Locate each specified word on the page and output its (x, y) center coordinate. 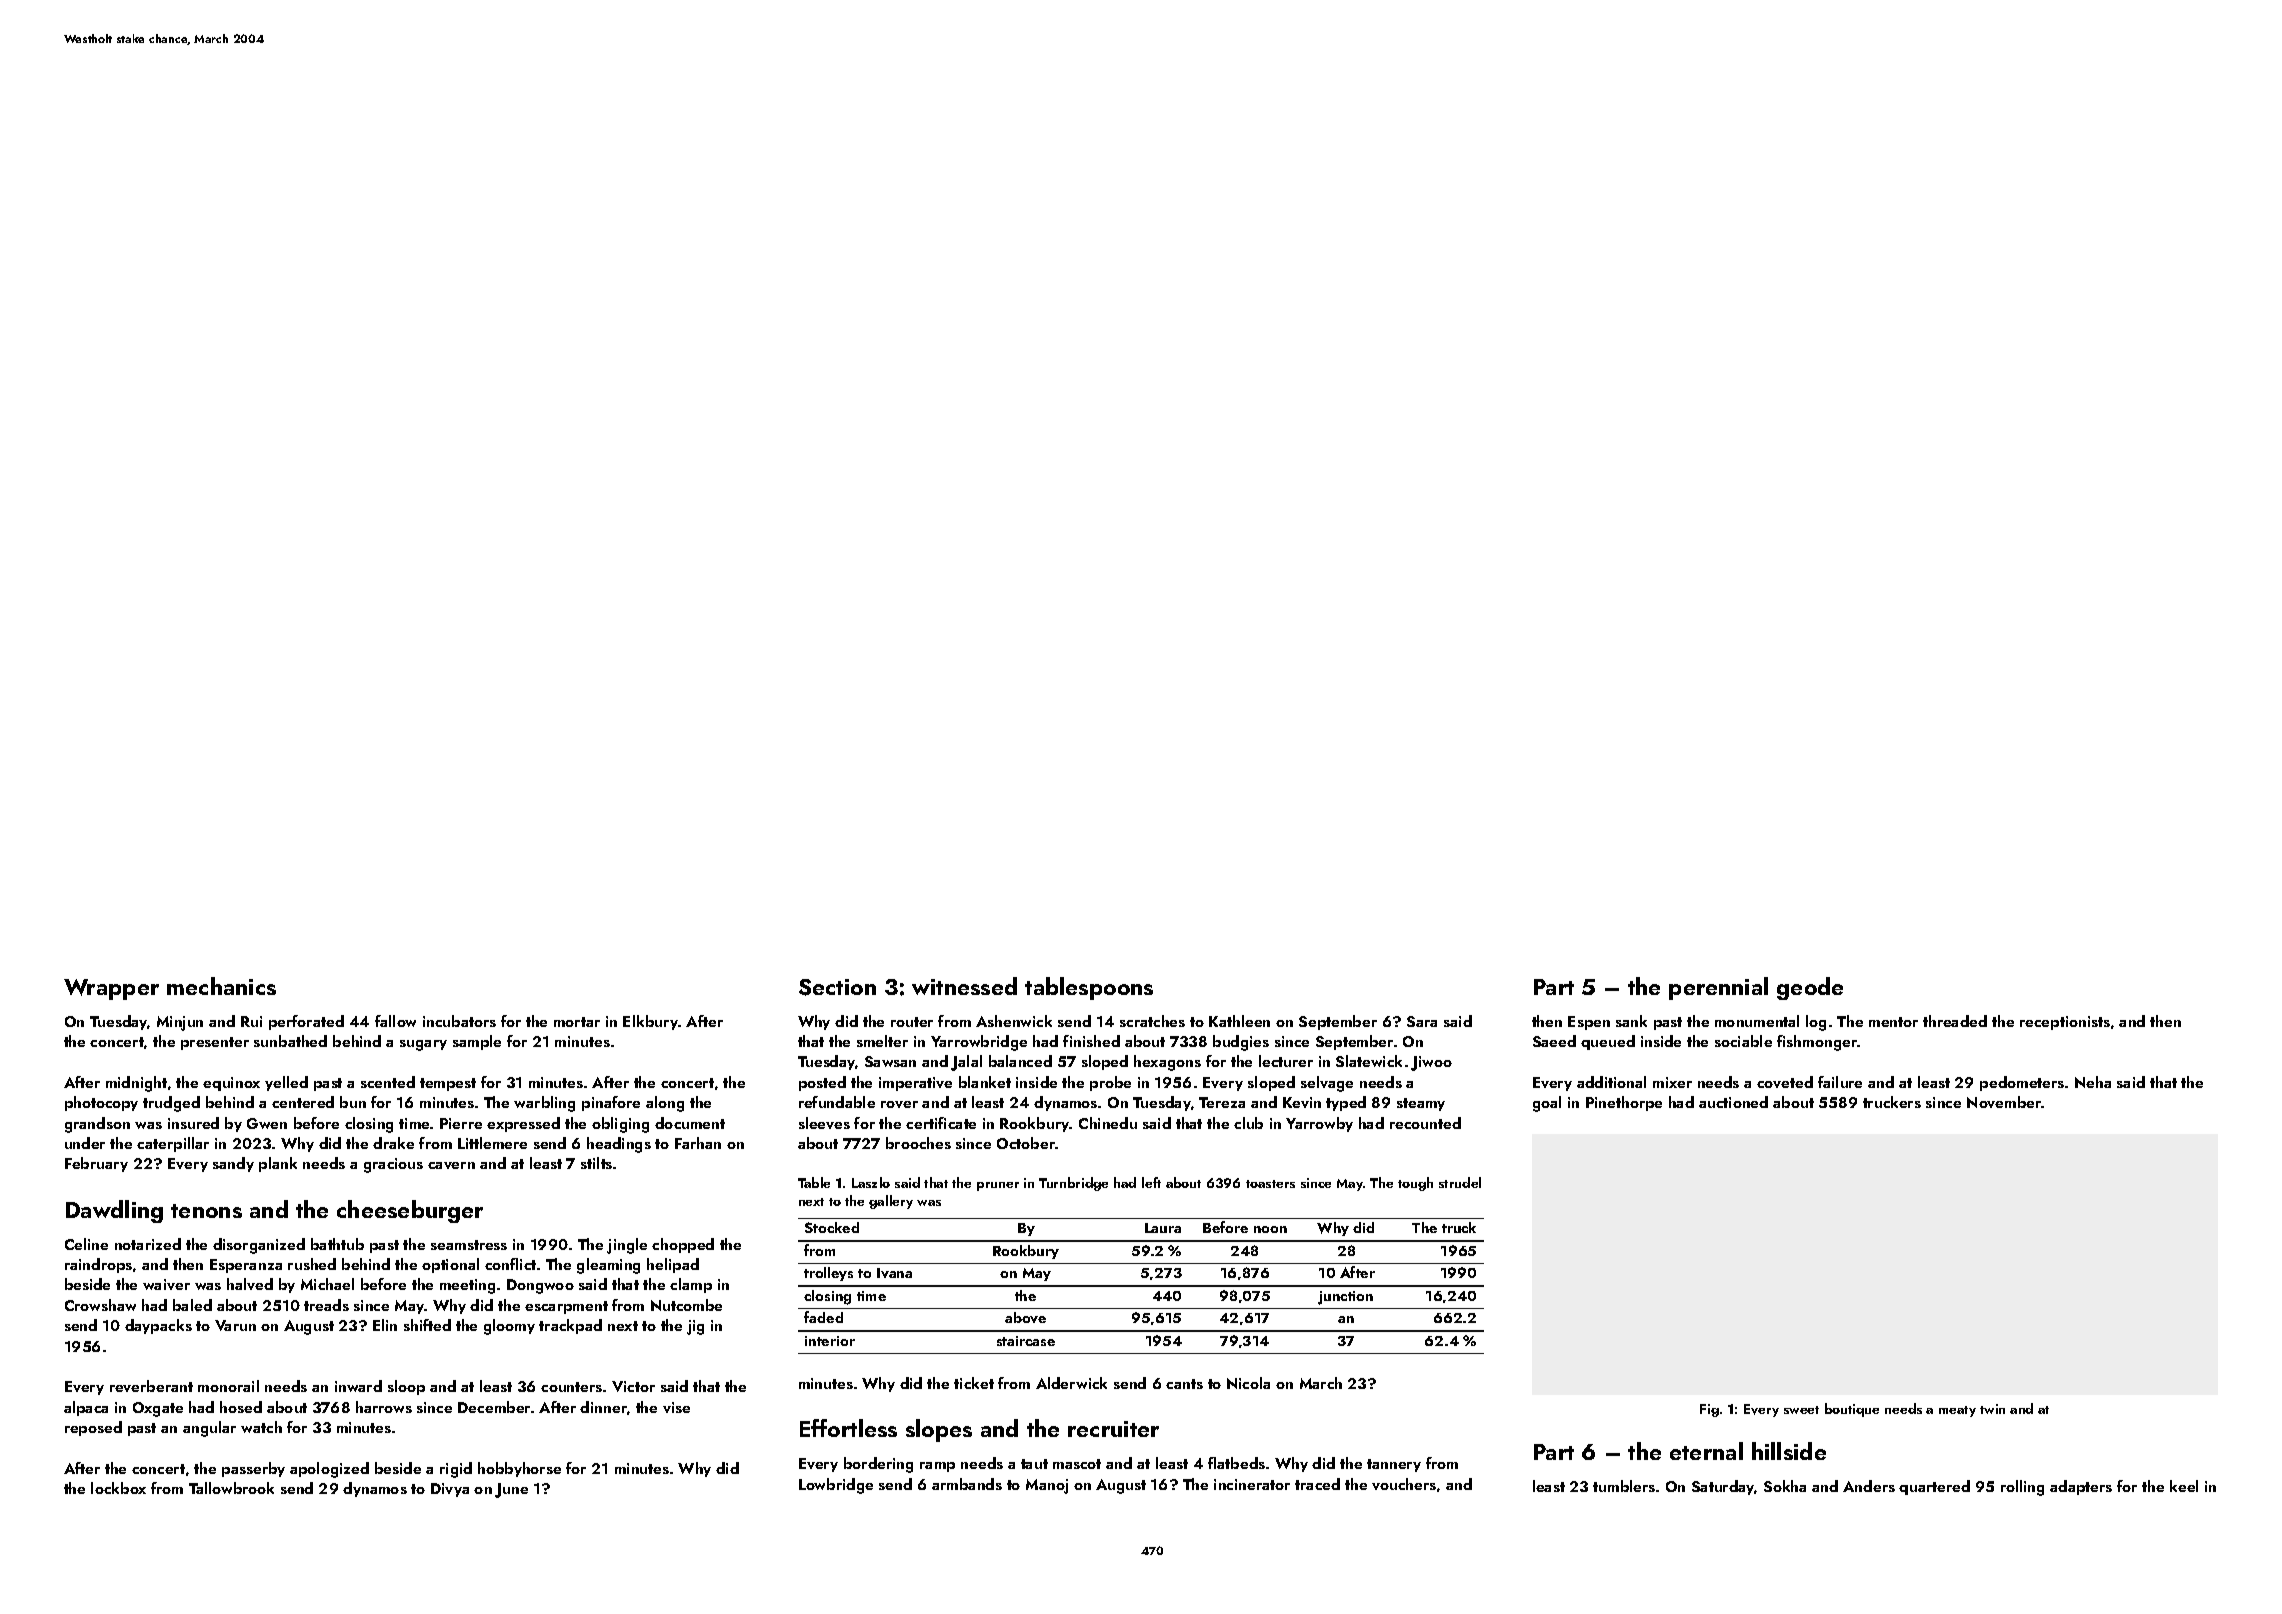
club (1248, 1123)
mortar (577, 1022)
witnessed (964, 986)
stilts (596, 1163)
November (2004, 1102)
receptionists (2065, 1023)
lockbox (118, 1488)
